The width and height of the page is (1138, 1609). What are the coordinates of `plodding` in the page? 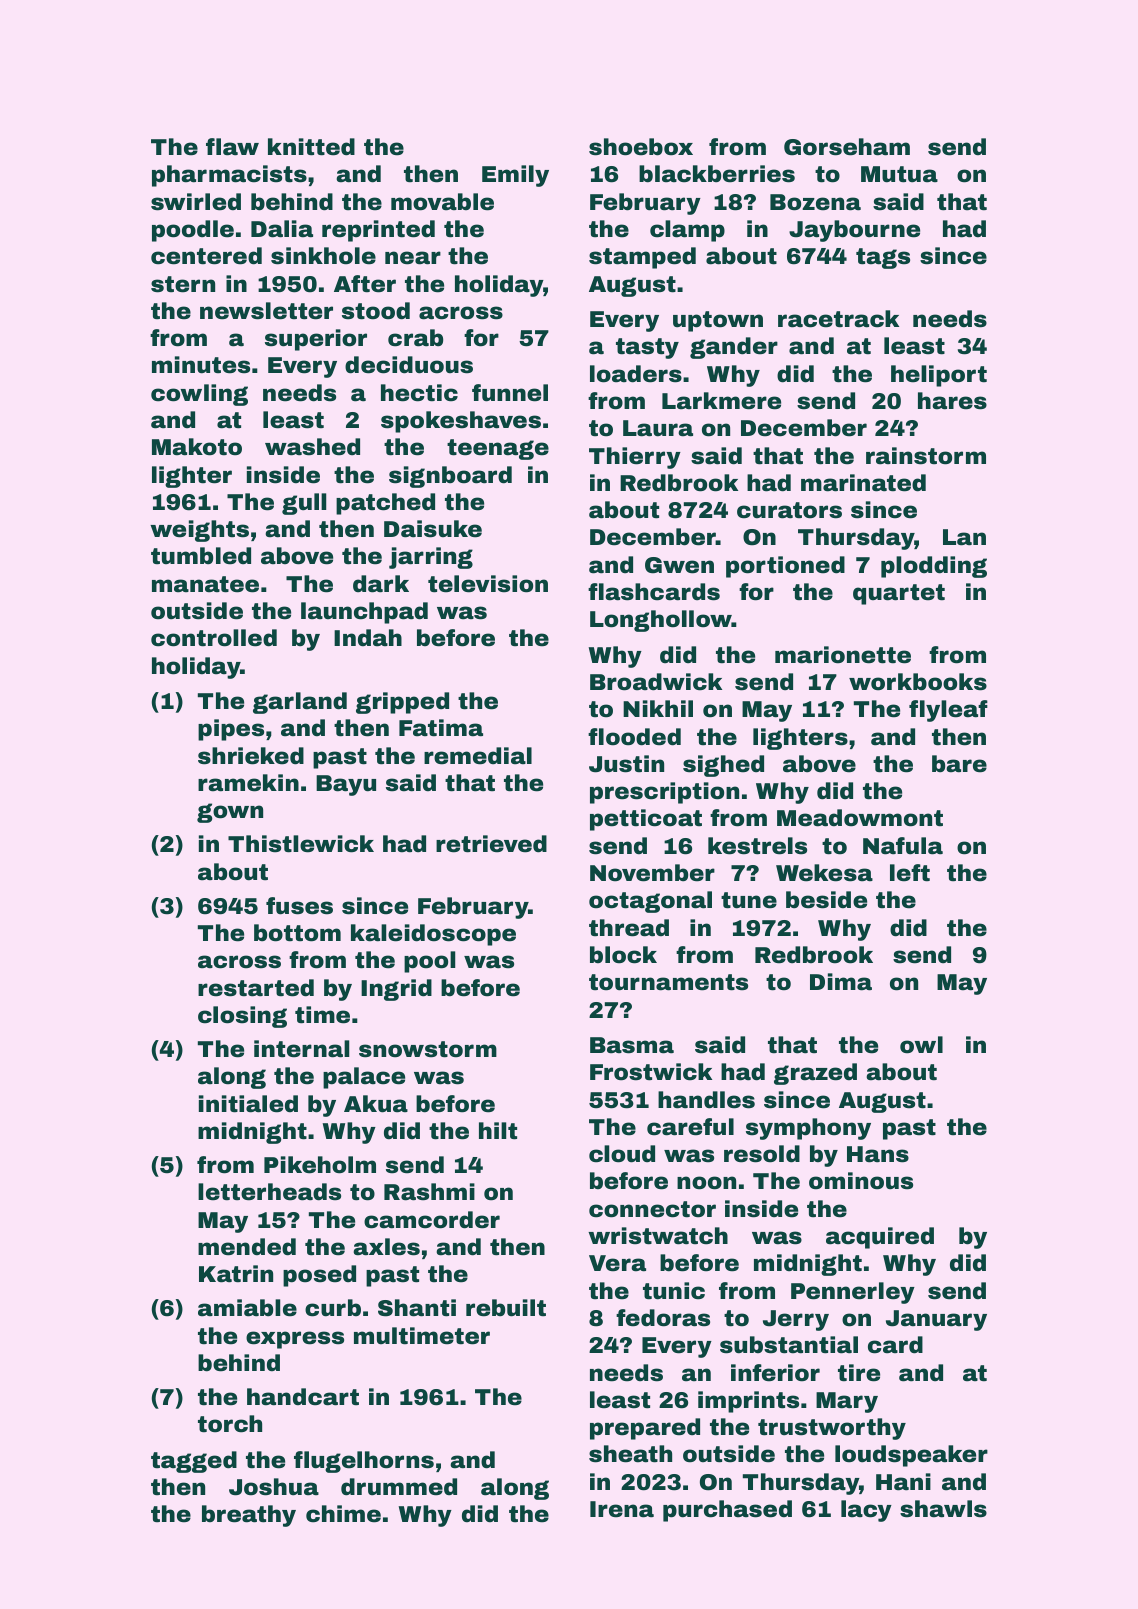 It's located at (934, 567).
